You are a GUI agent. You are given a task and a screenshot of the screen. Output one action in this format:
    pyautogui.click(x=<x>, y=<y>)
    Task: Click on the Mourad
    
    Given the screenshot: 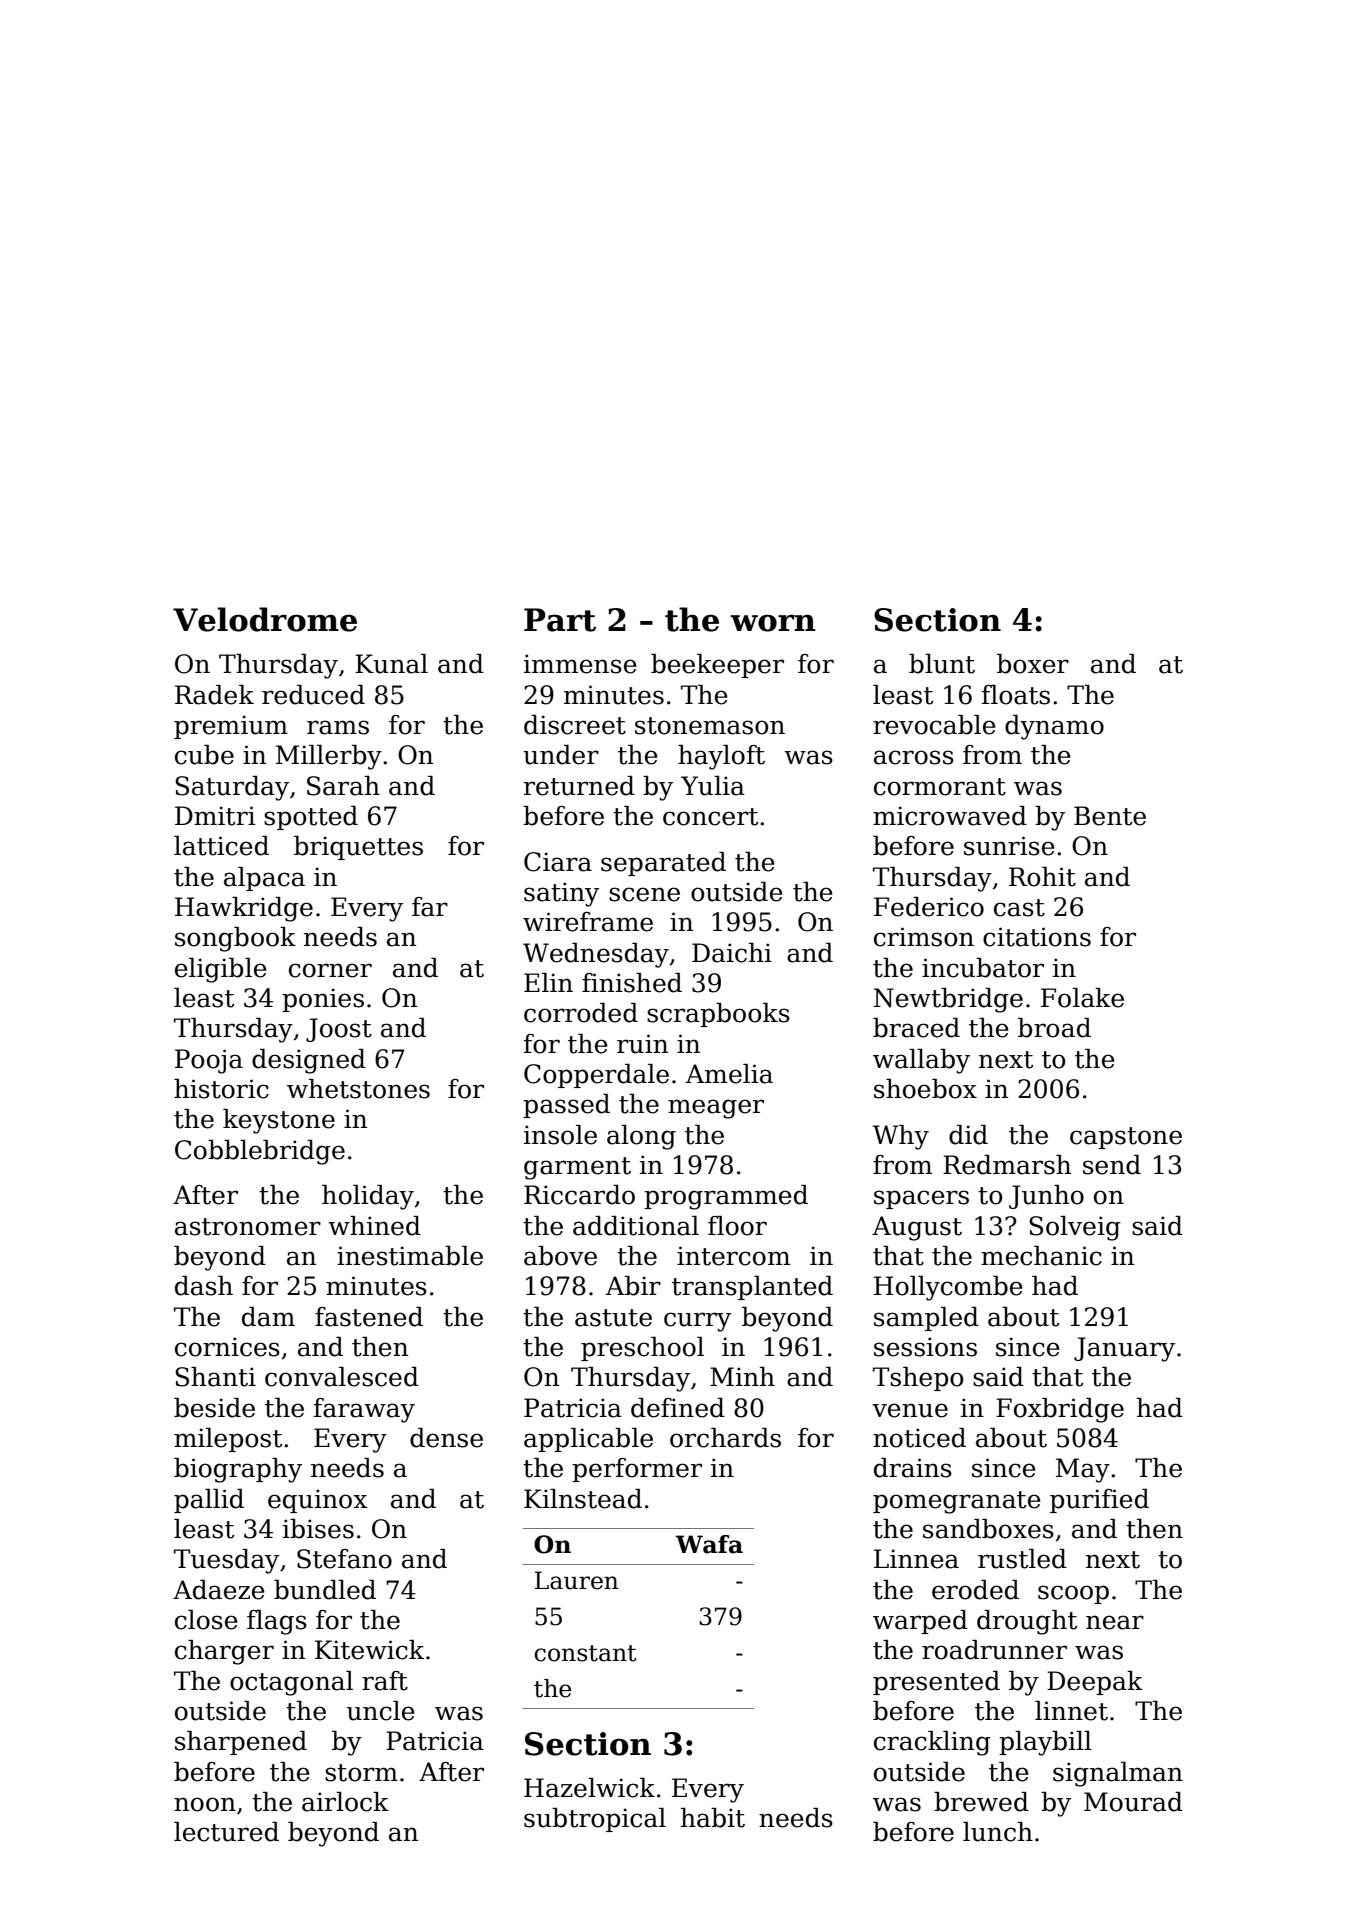 What is the action you would take?
    pyautogui.click(x=1133, y=1802)
